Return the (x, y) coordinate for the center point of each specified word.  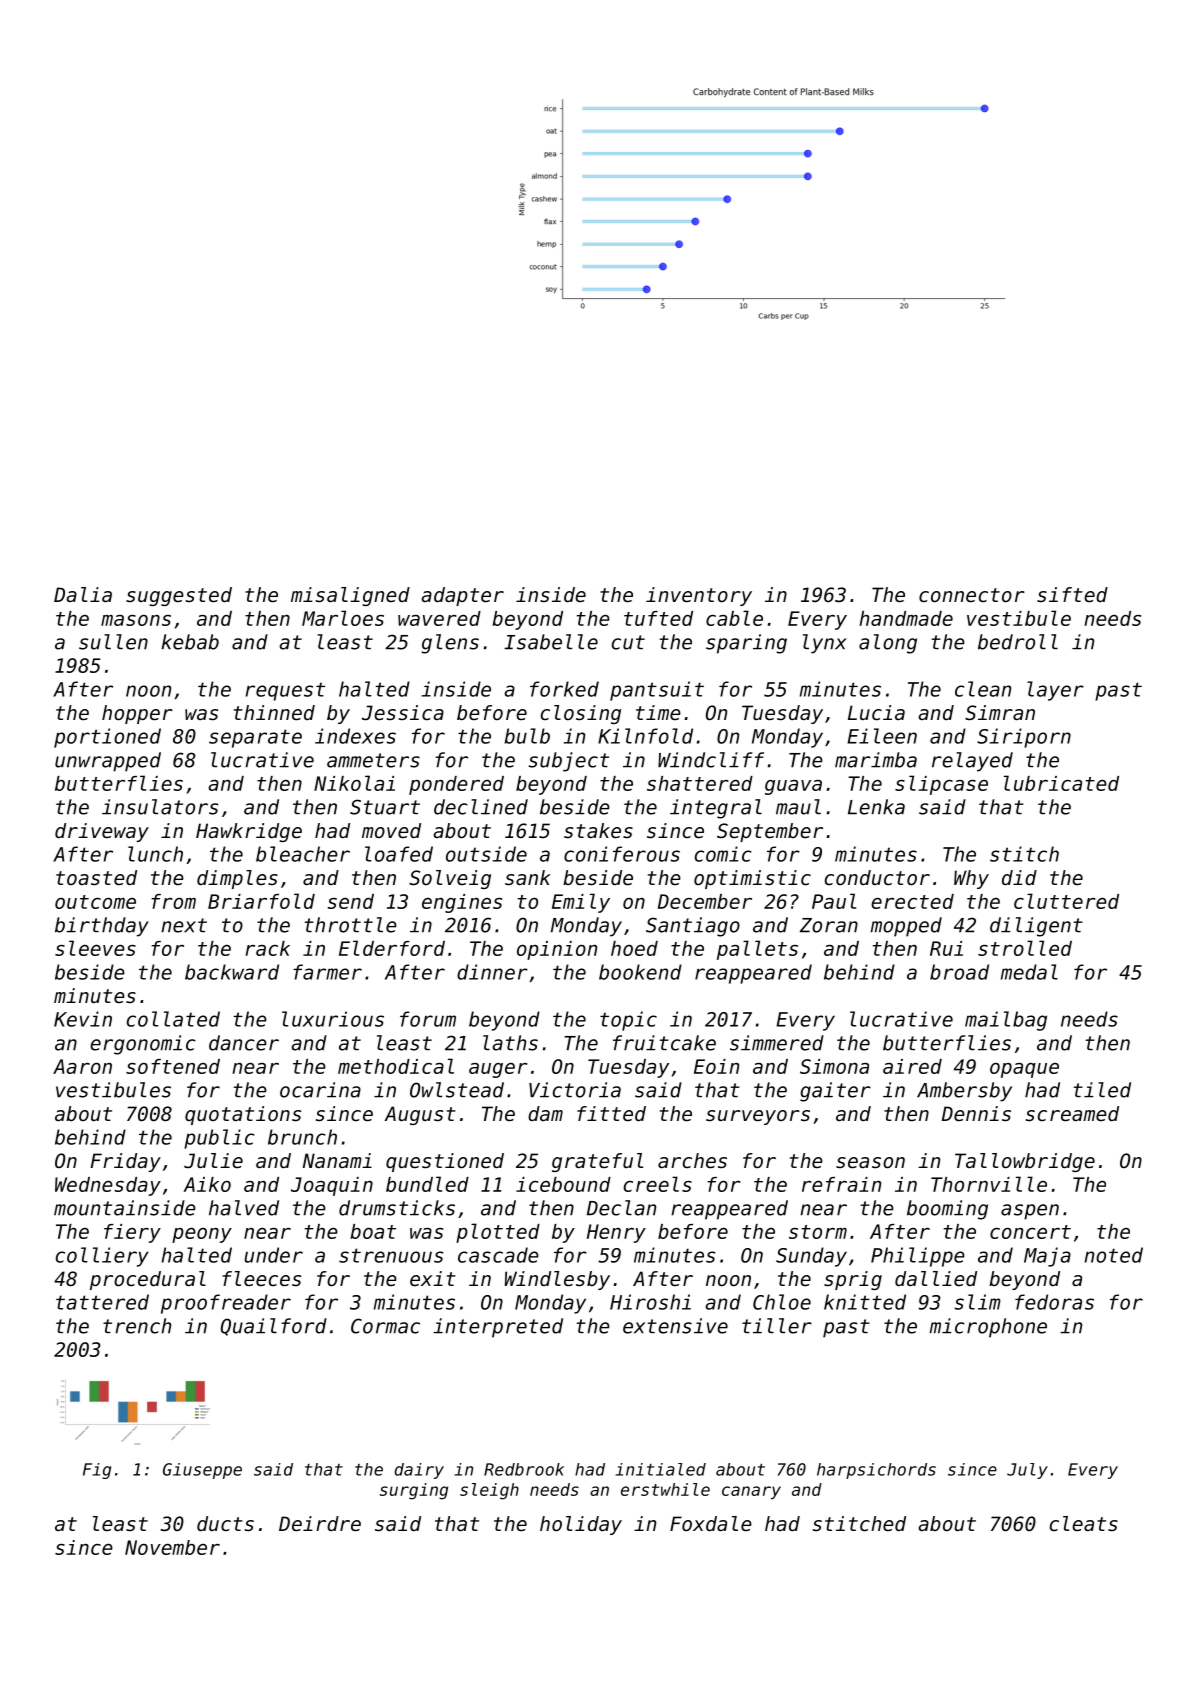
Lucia (876, 713)
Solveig (450, 879)
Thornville (989, 1184)
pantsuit (657, 691)
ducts (225, 1524)
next (184, 925)
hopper (137, 714)
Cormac (385, 1326)
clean (983, 689)
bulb (527, 736)
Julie (213, 1161)
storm (818, 1232)
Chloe (782, 1302)
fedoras (1054, 1302)
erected (912, 901)
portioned (107, 738)
